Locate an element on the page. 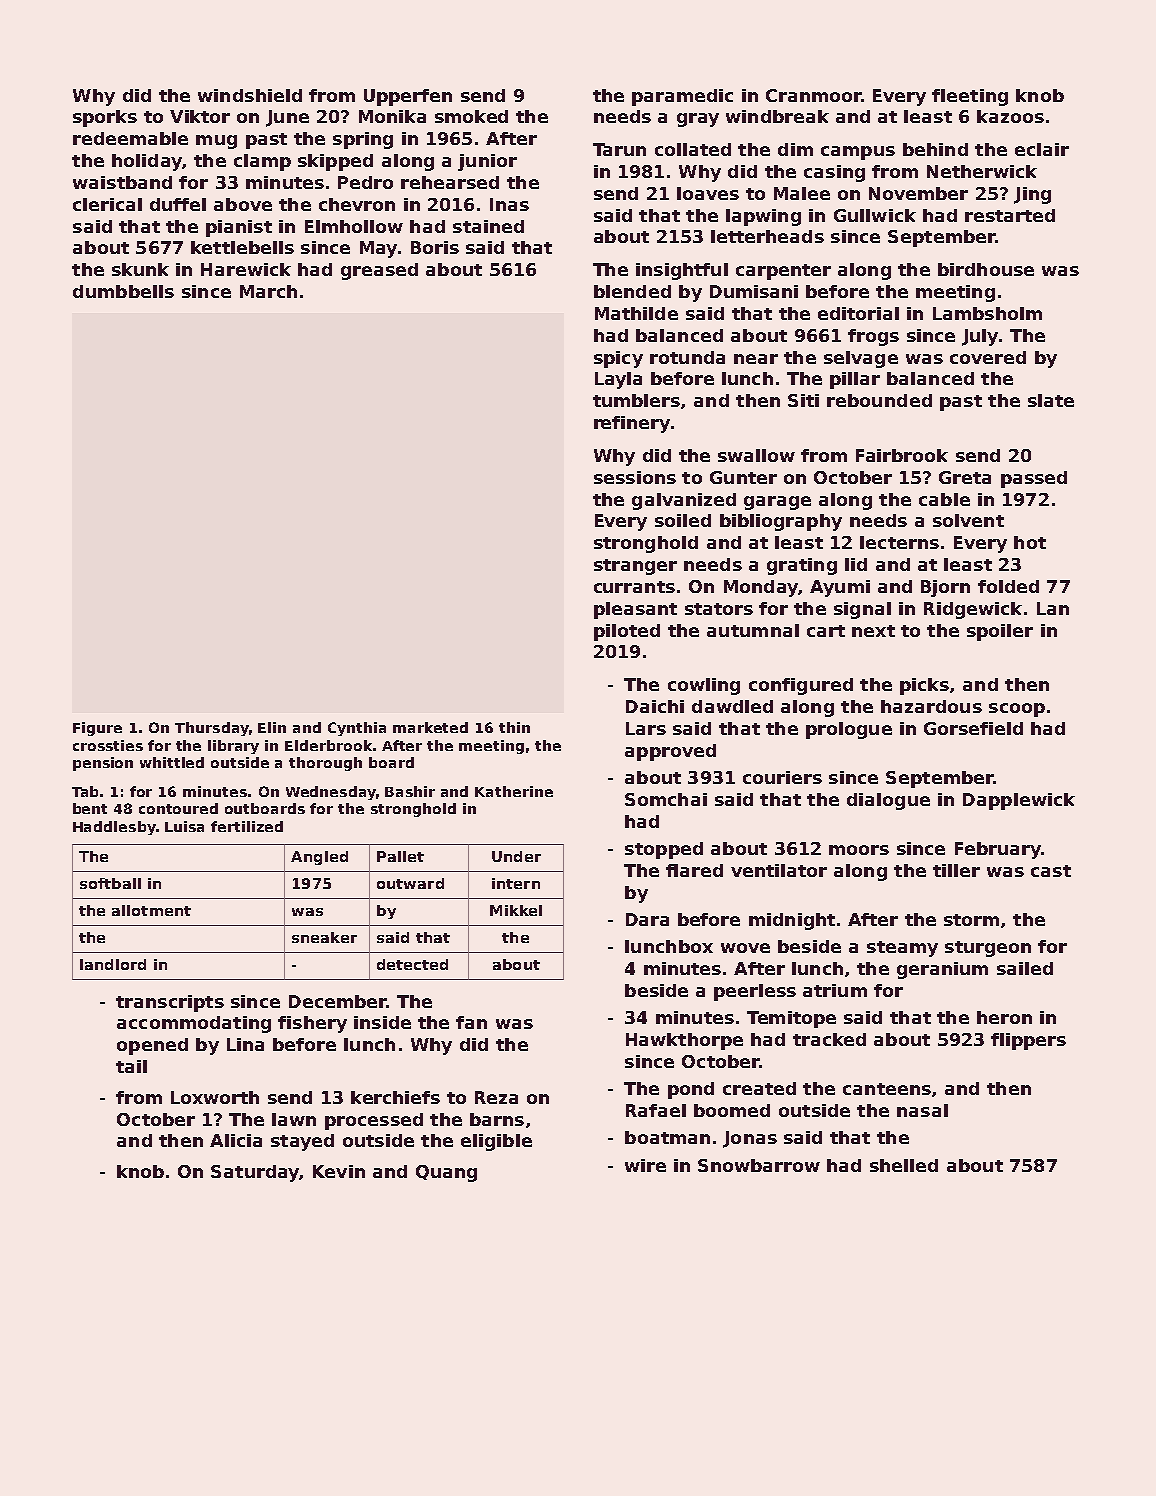 Image resolution: width=1156 pixels, height=1496 pixels. Saturday is located at coordinates (255, 1173).
